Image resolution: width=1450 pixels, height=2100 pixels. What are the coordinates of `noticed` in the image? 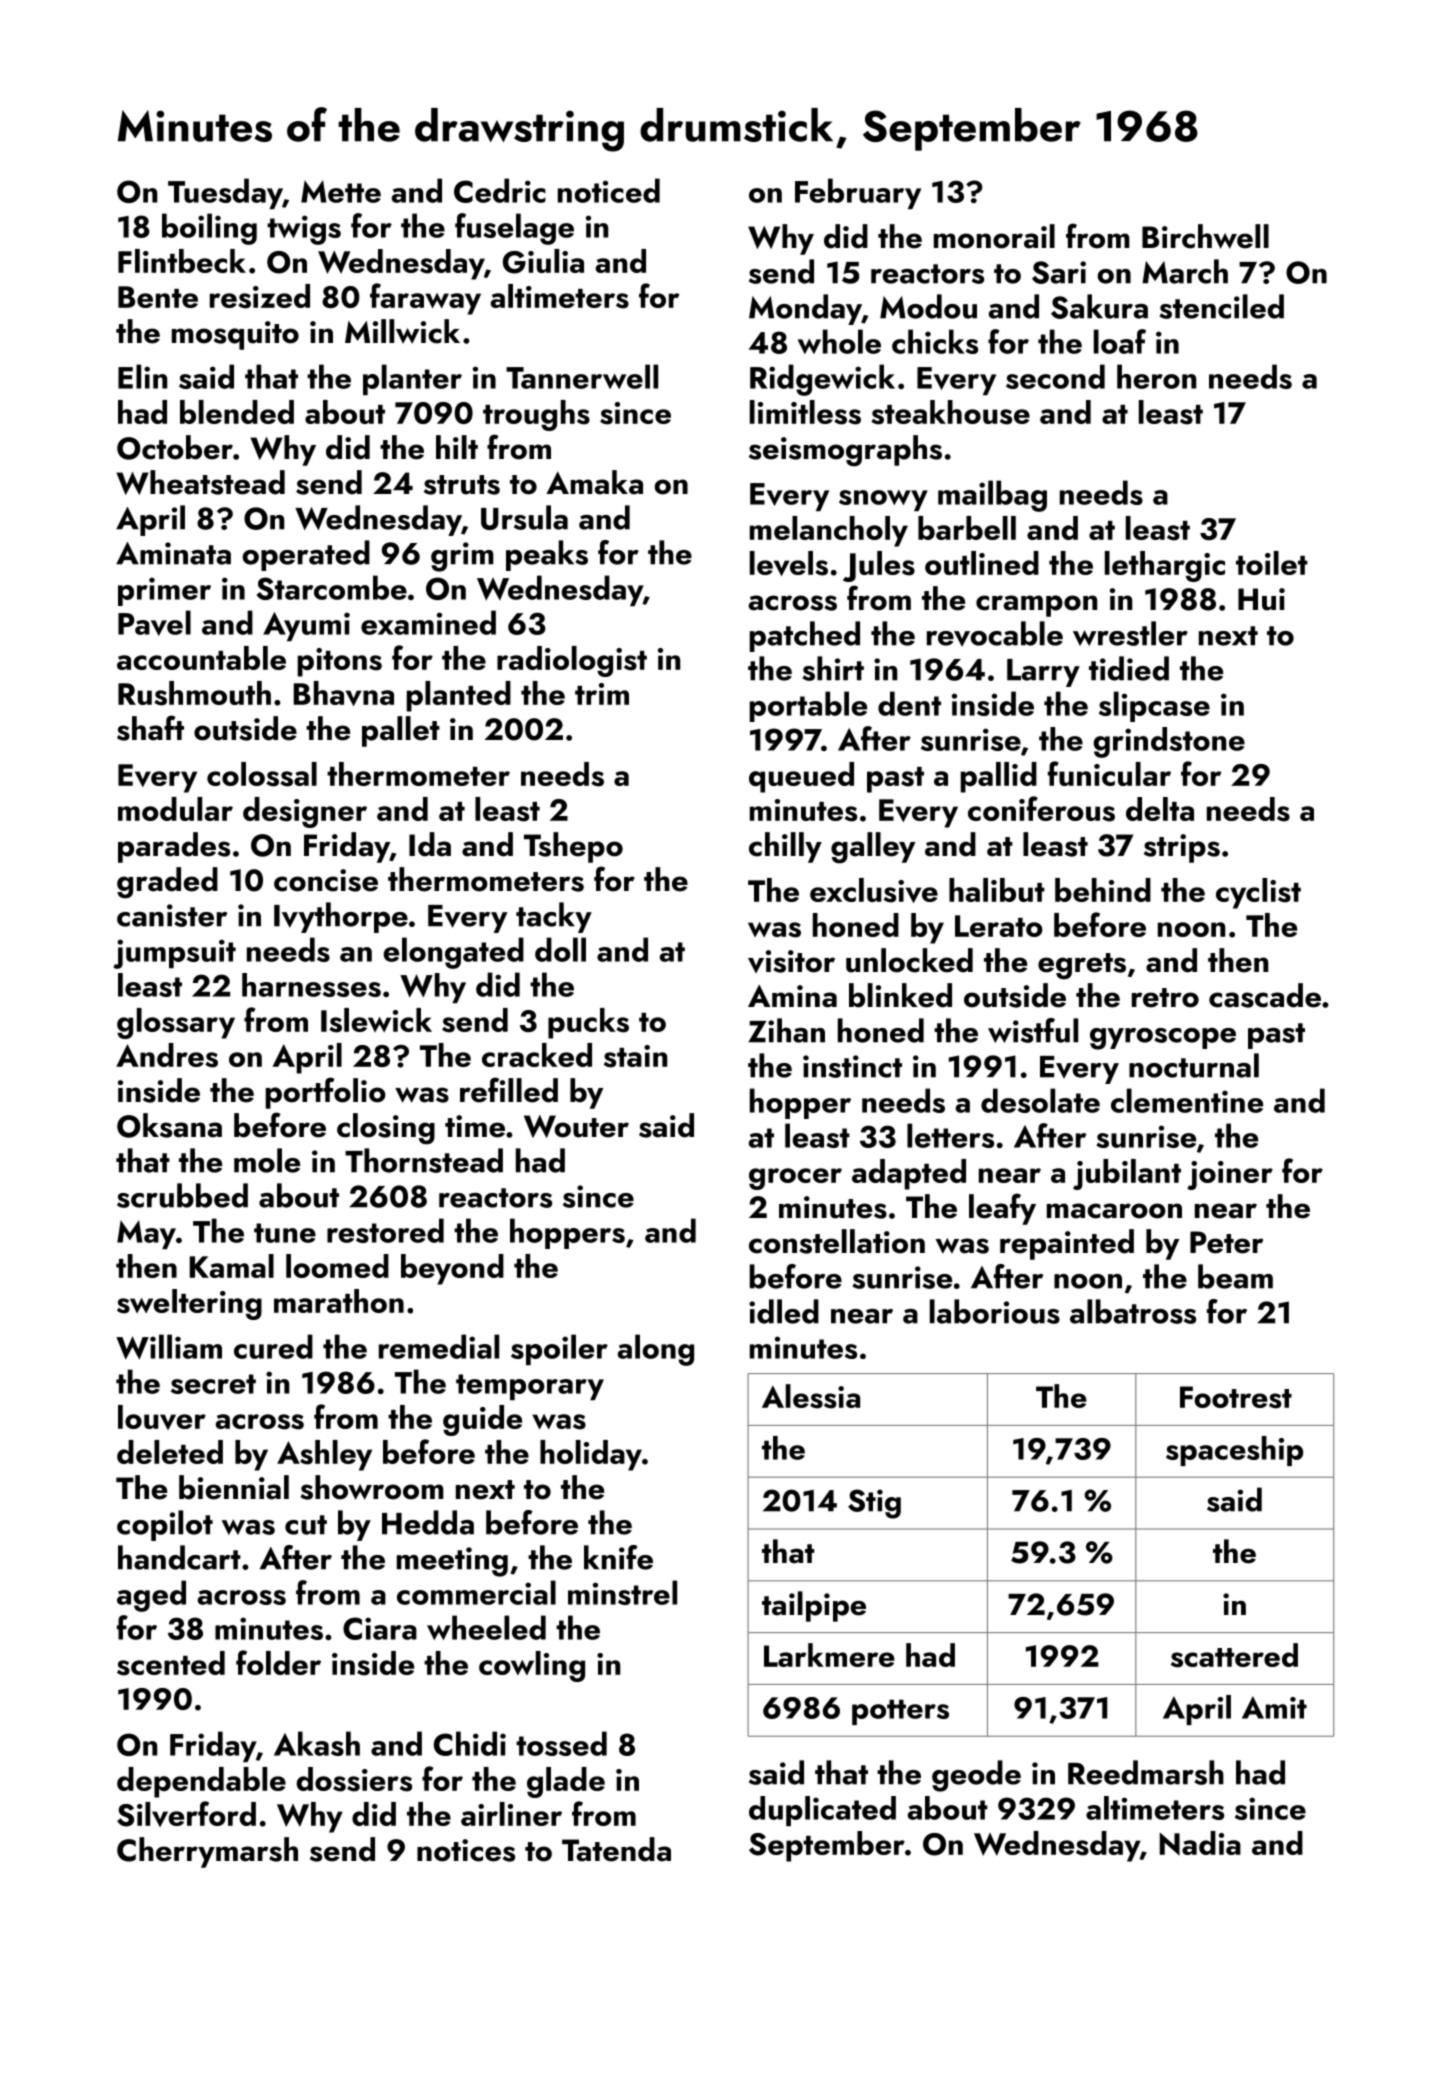 It's located at (609, 190).
